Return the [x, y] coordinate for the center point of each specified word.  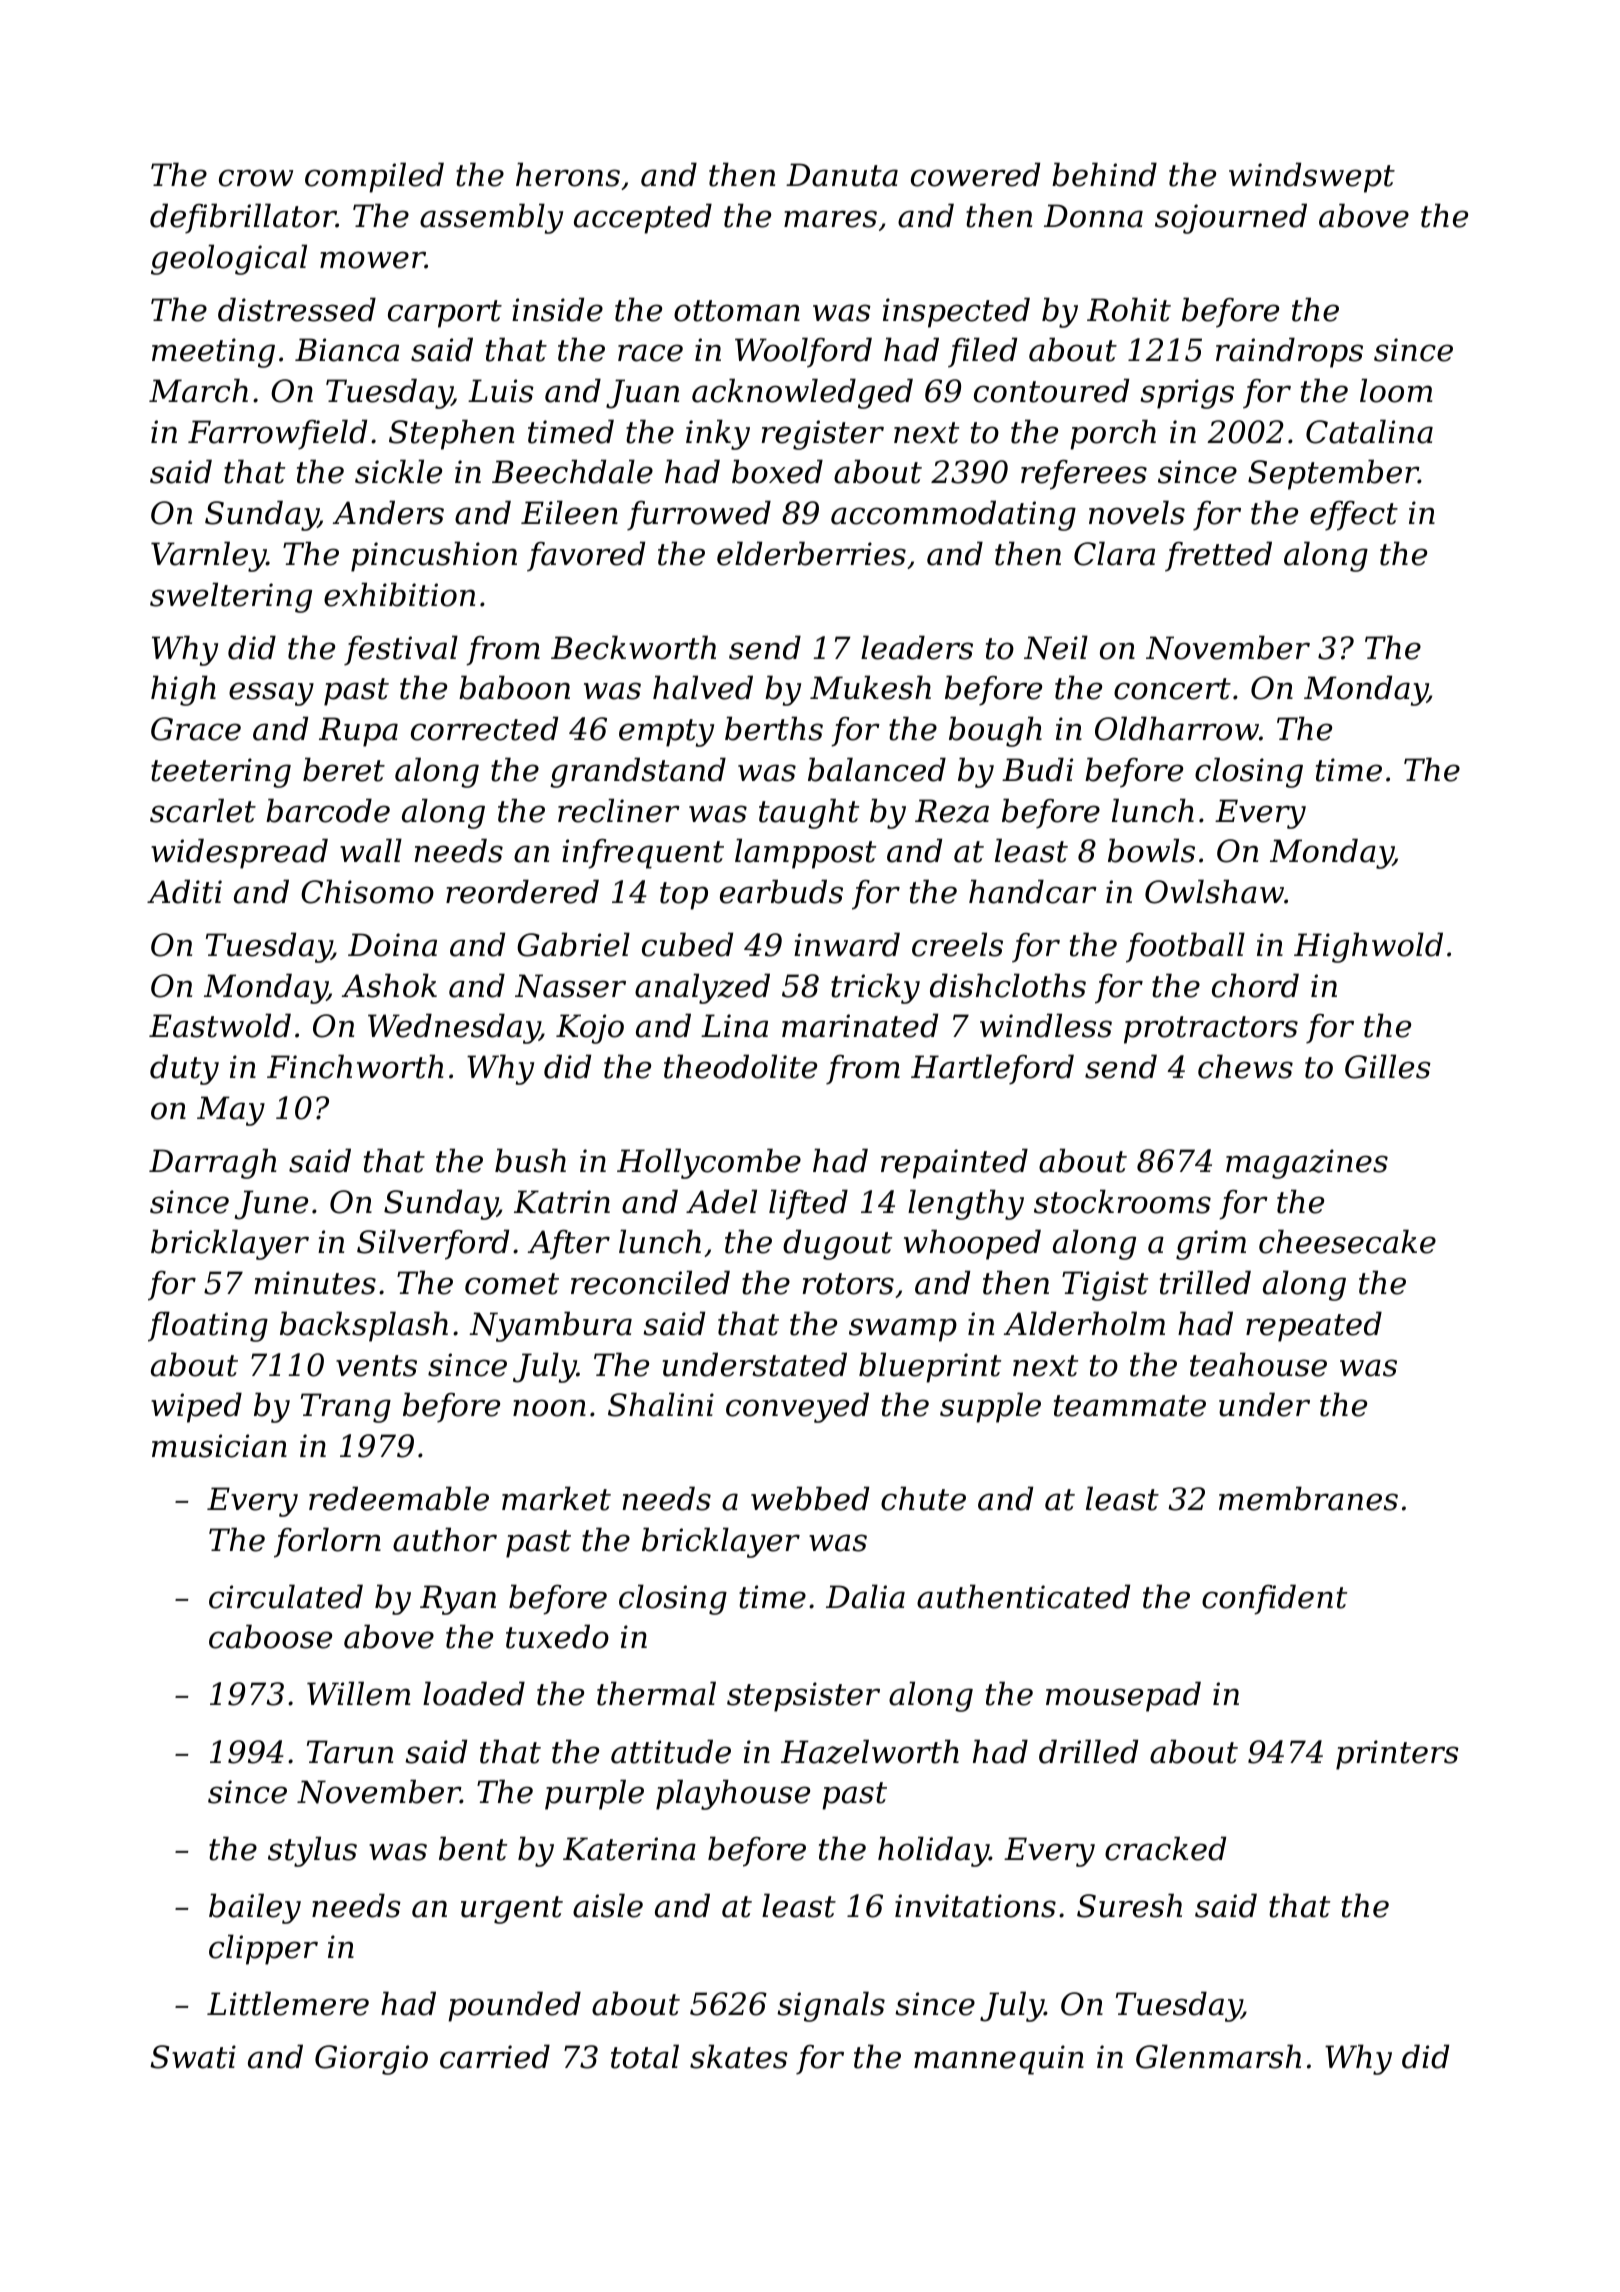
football [1185, 947]
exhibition [399, 594]
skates [739, 2056]
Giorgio [371, 2060]
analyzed [702, 988]
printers [1397, 1755]
